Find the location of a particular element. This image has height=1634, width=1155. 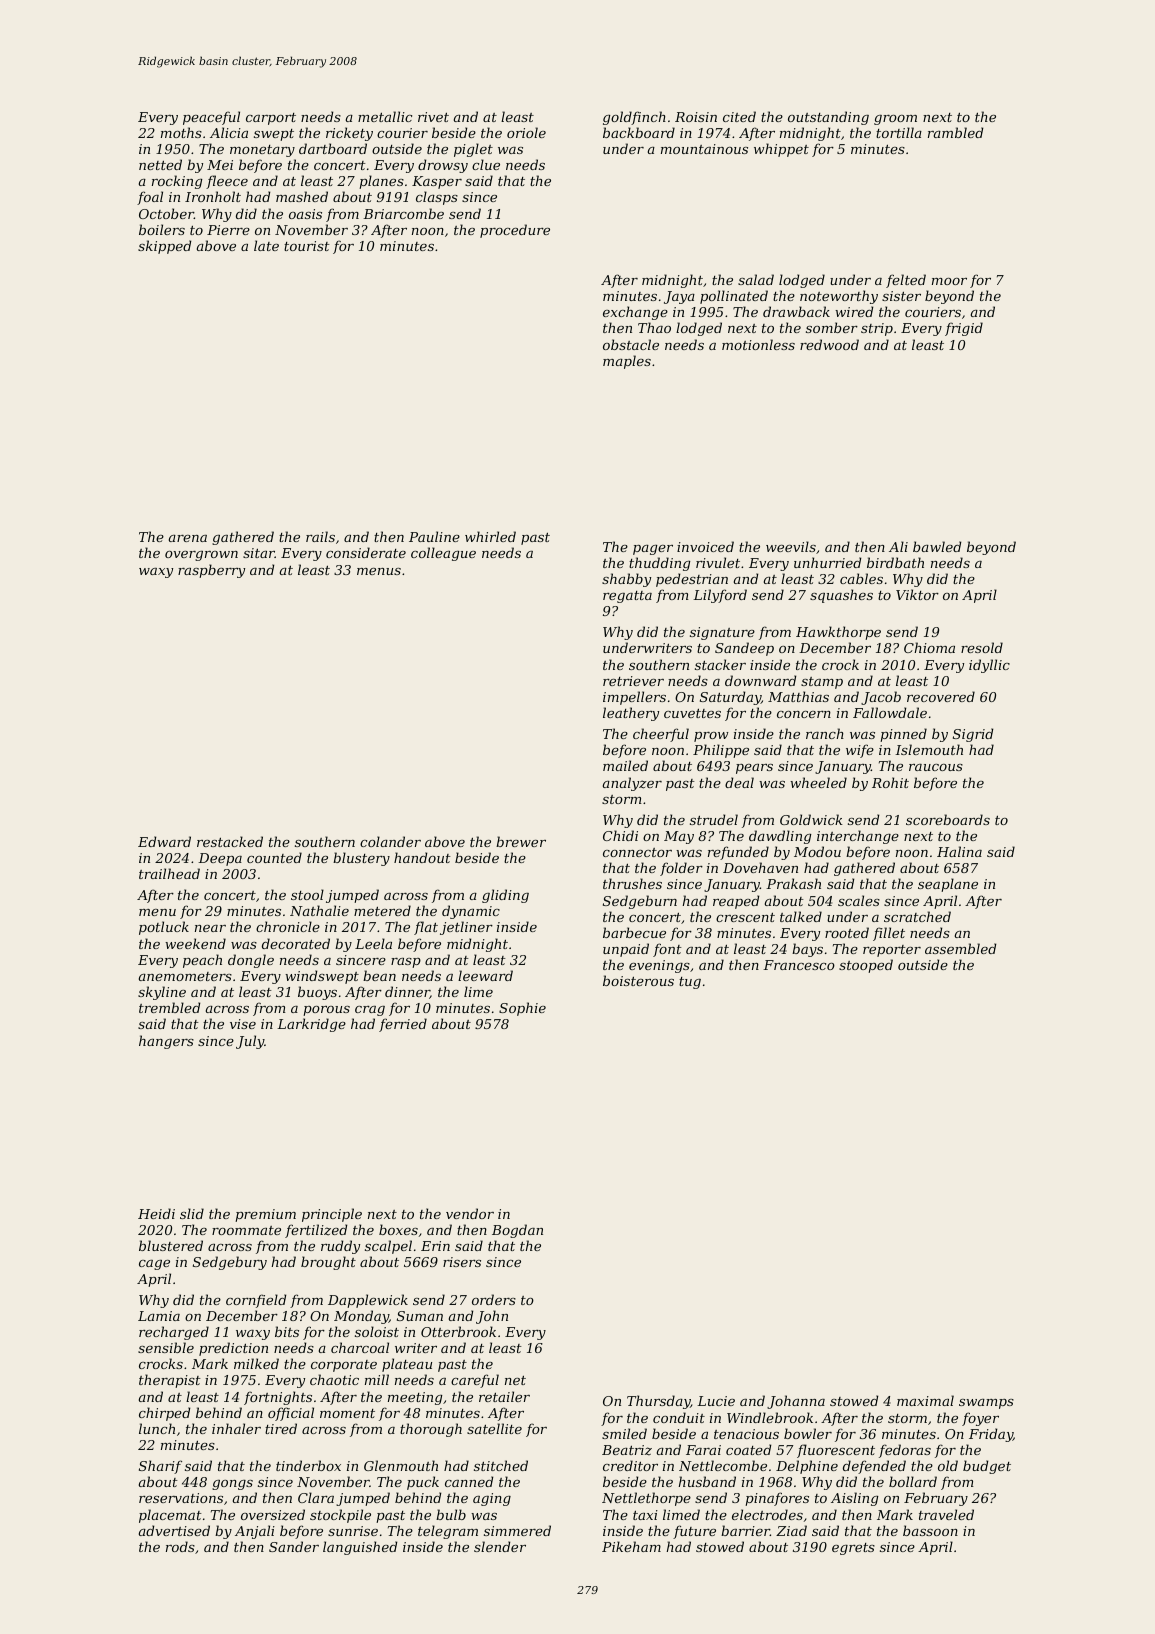

planes is located at coordinates (381, 182).
